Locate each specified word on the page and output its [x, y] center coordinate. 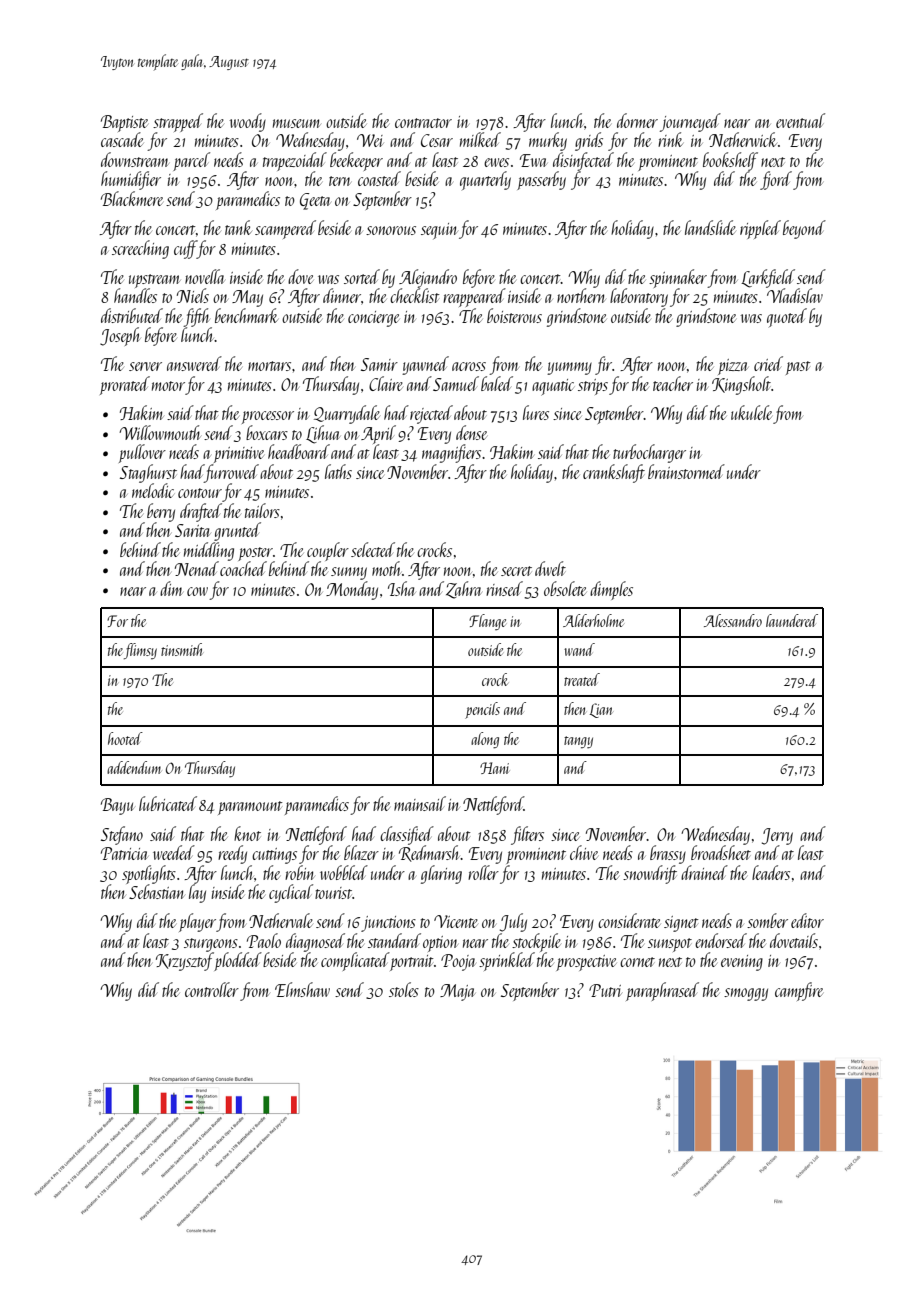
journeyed [690, 122]
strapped [178, 123]
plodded [238, 961]
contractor [423, 123]
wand [579, 649]
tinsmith [181, 649]
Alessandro [733, 620]
